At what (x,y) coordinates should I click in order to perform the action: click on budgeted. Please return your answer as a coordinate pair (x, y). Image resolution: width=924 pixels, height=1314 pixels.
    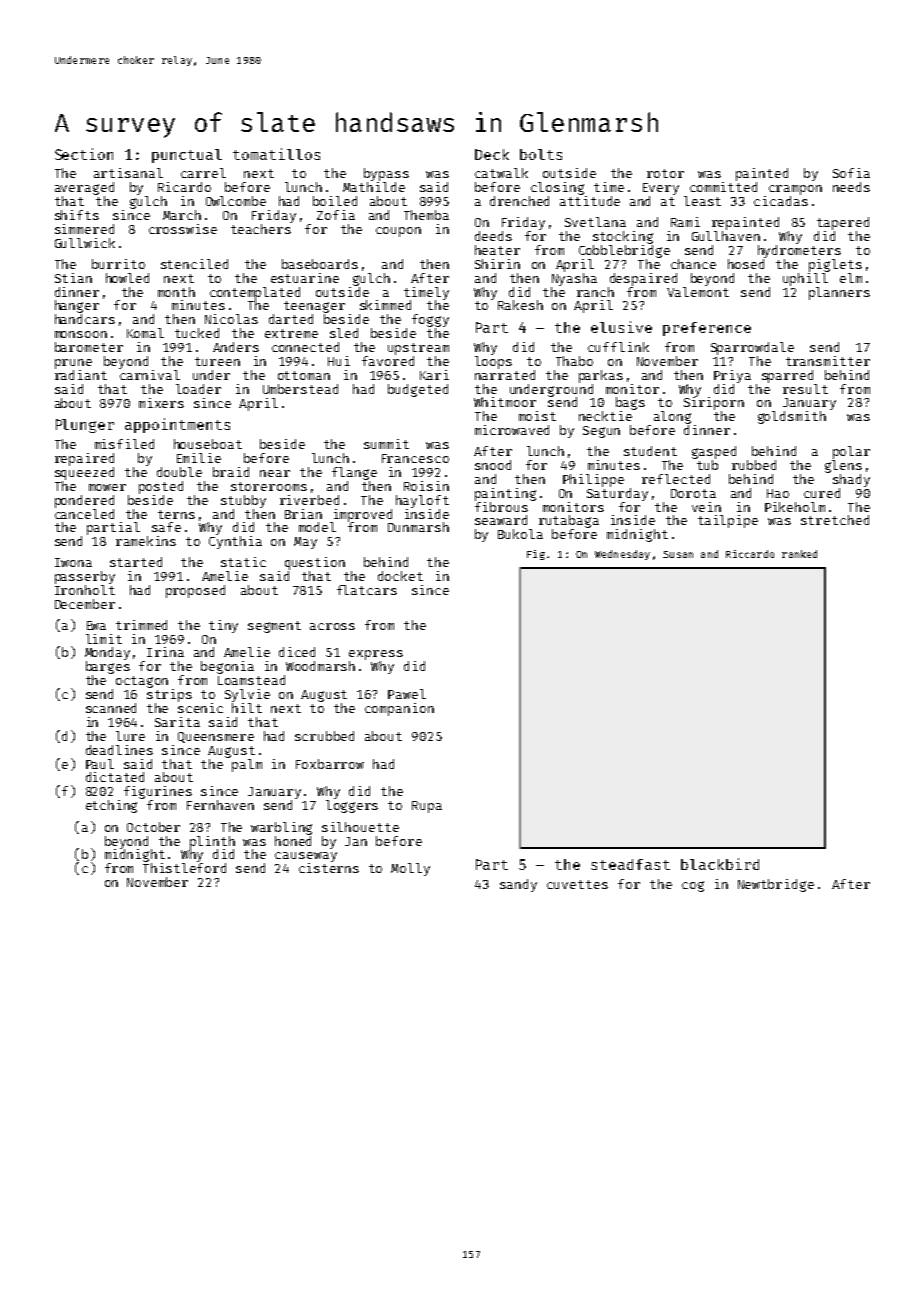
    Looking at the image, I should click on (418, 390).
